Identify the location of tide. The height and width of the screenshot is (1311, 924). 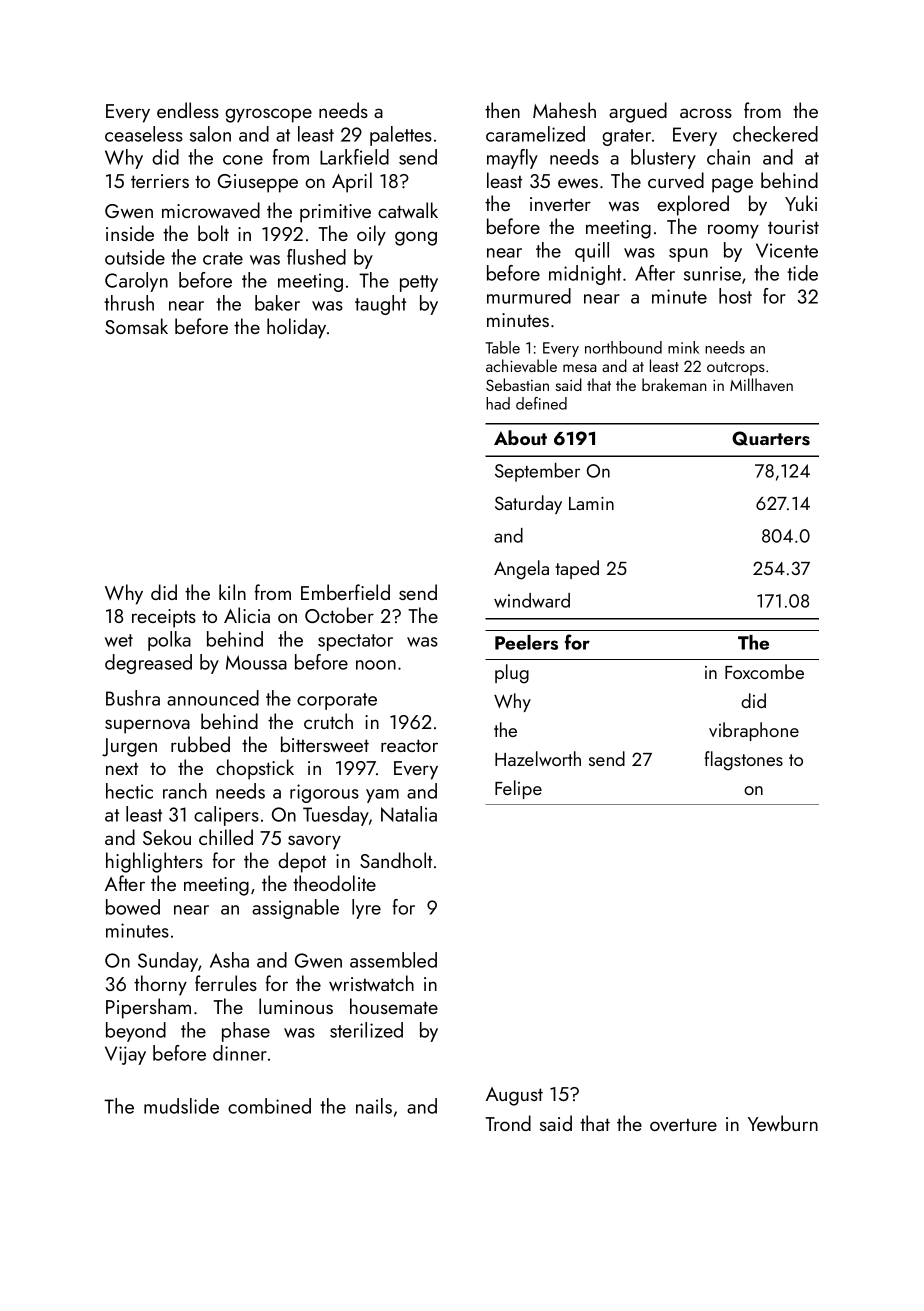
(802, 273).
